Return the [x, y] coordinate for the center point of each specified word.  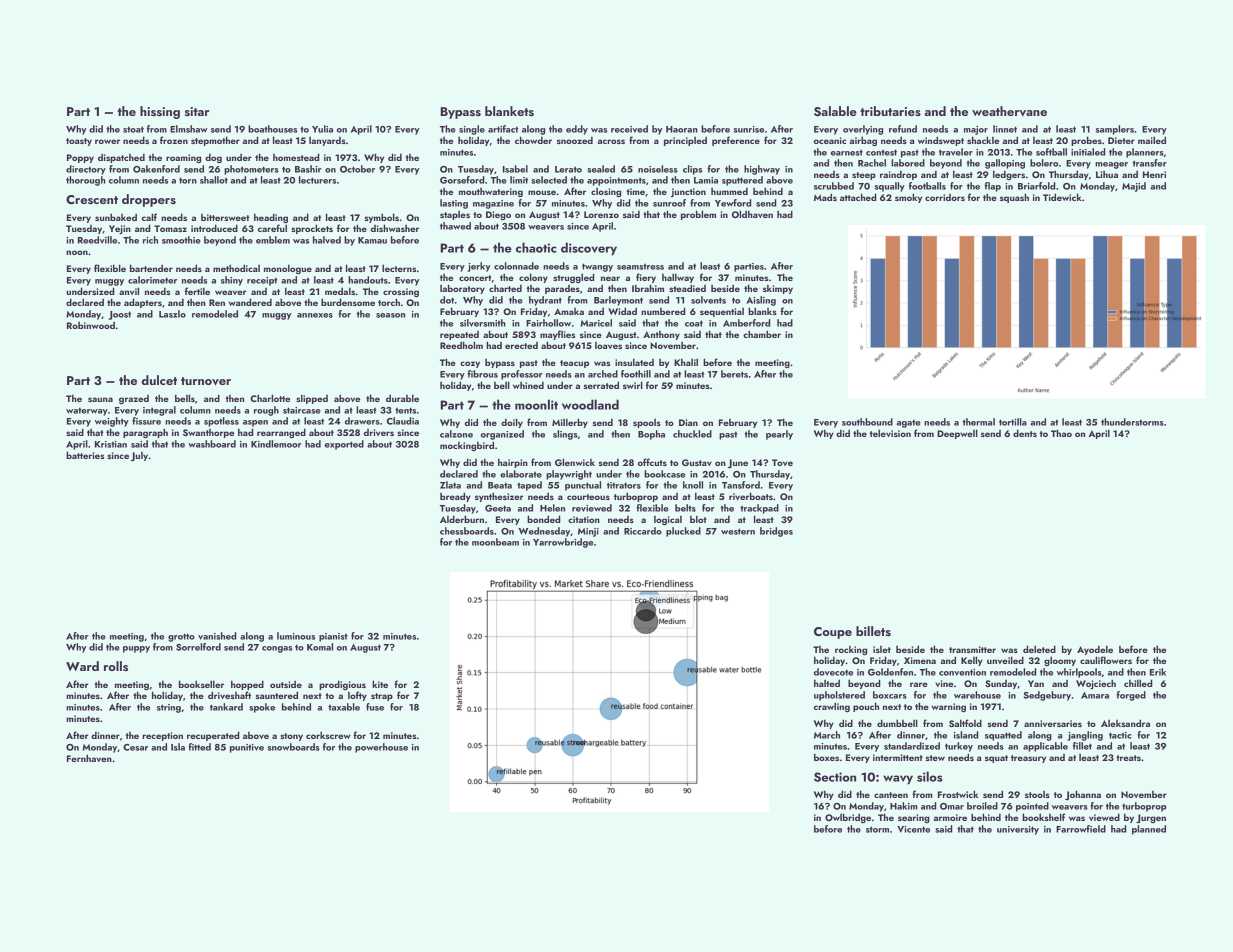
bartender [151, 268]
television [890, 433]
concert [475, 278]
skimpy [778, 289]
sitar [197, 111]
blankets [509, 111]
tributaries [890, 111]
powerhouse [381, 748]
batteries [85, 455]
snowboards [293, 747]
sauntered [277, 695]
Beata [500, 485]
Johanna [1083, 795]
